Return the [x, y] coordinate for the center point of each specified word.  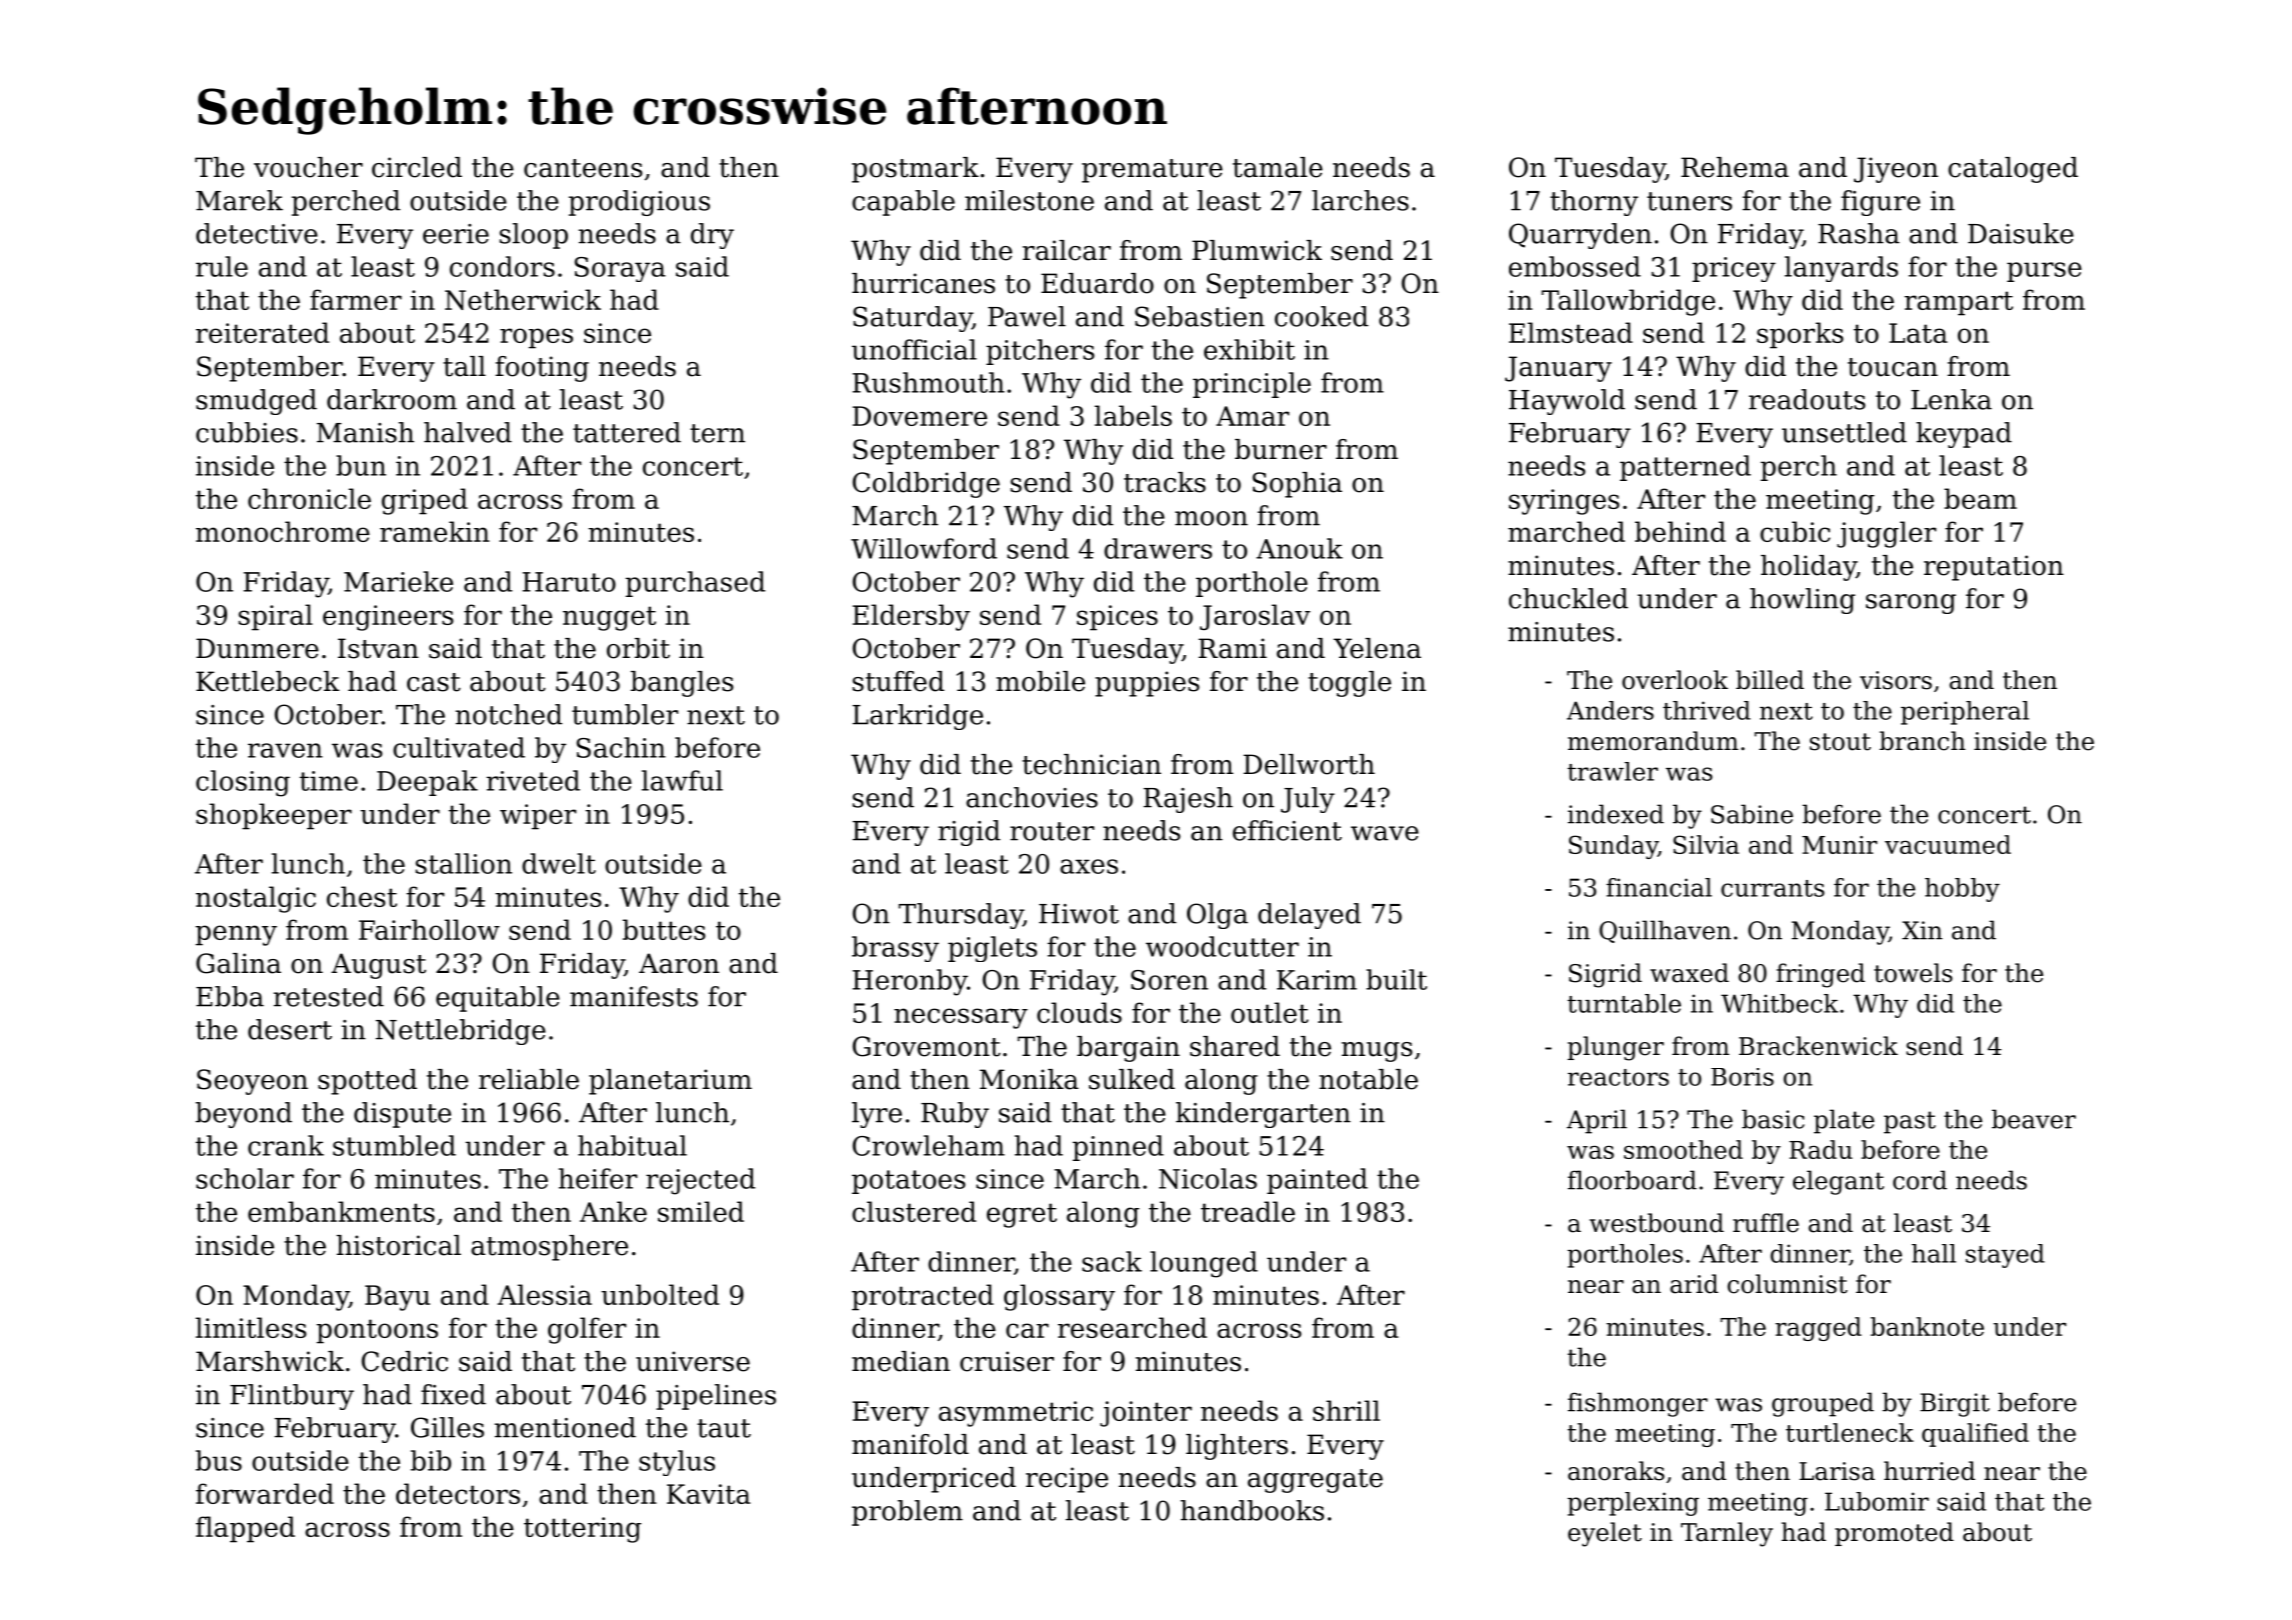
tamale [1278, 167]
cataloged [2013, 170]
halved [468, 432]
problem [907, 1513]
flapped [245, 1529]
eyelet [1605, 1534]
